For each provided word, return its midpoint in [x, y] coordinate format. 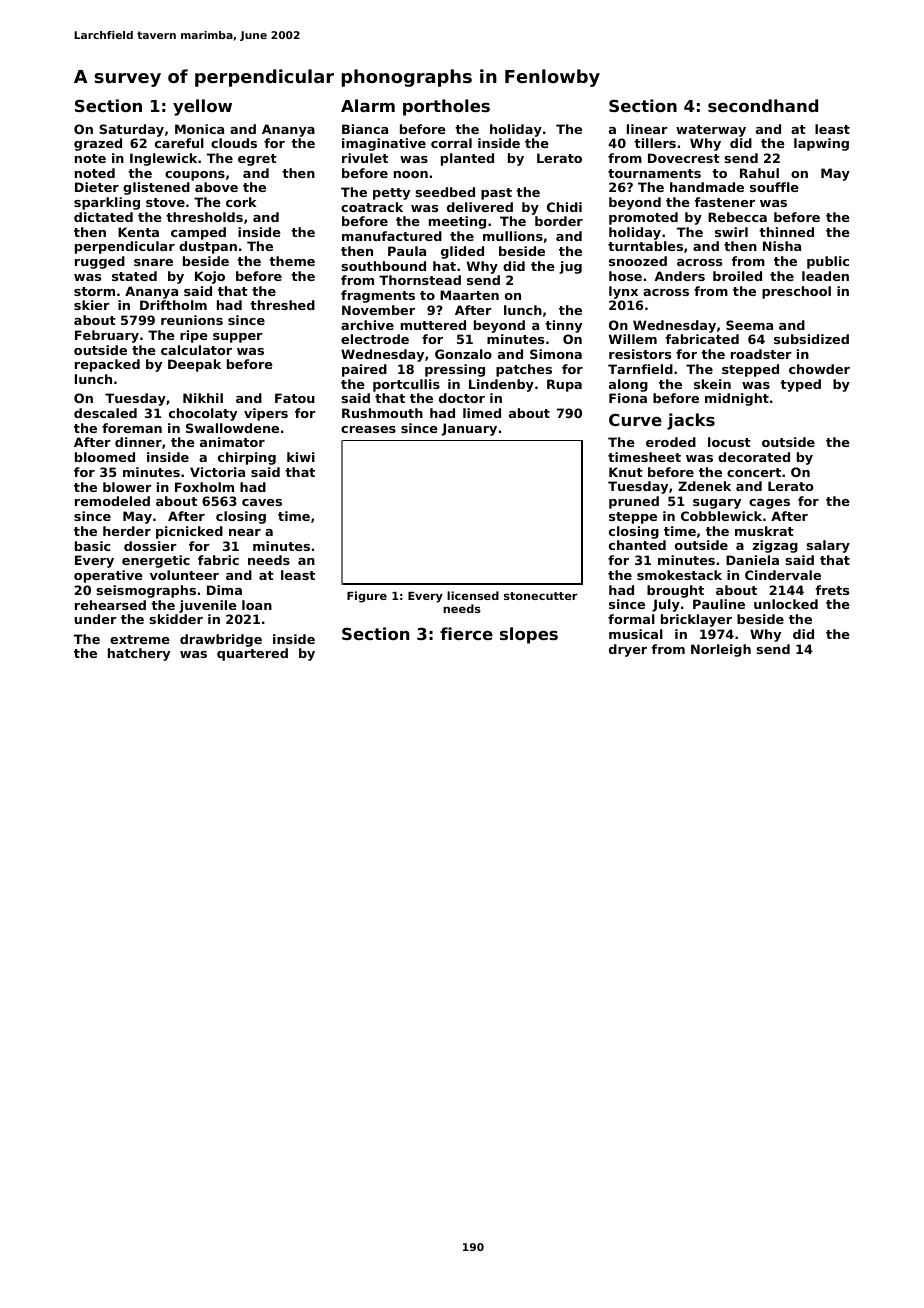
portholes [446, 107]
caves [262, 502]
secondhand [763, 105]
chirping [247, 458]
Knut [626, 472]
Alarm [368, 105]
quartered [252, 654]
